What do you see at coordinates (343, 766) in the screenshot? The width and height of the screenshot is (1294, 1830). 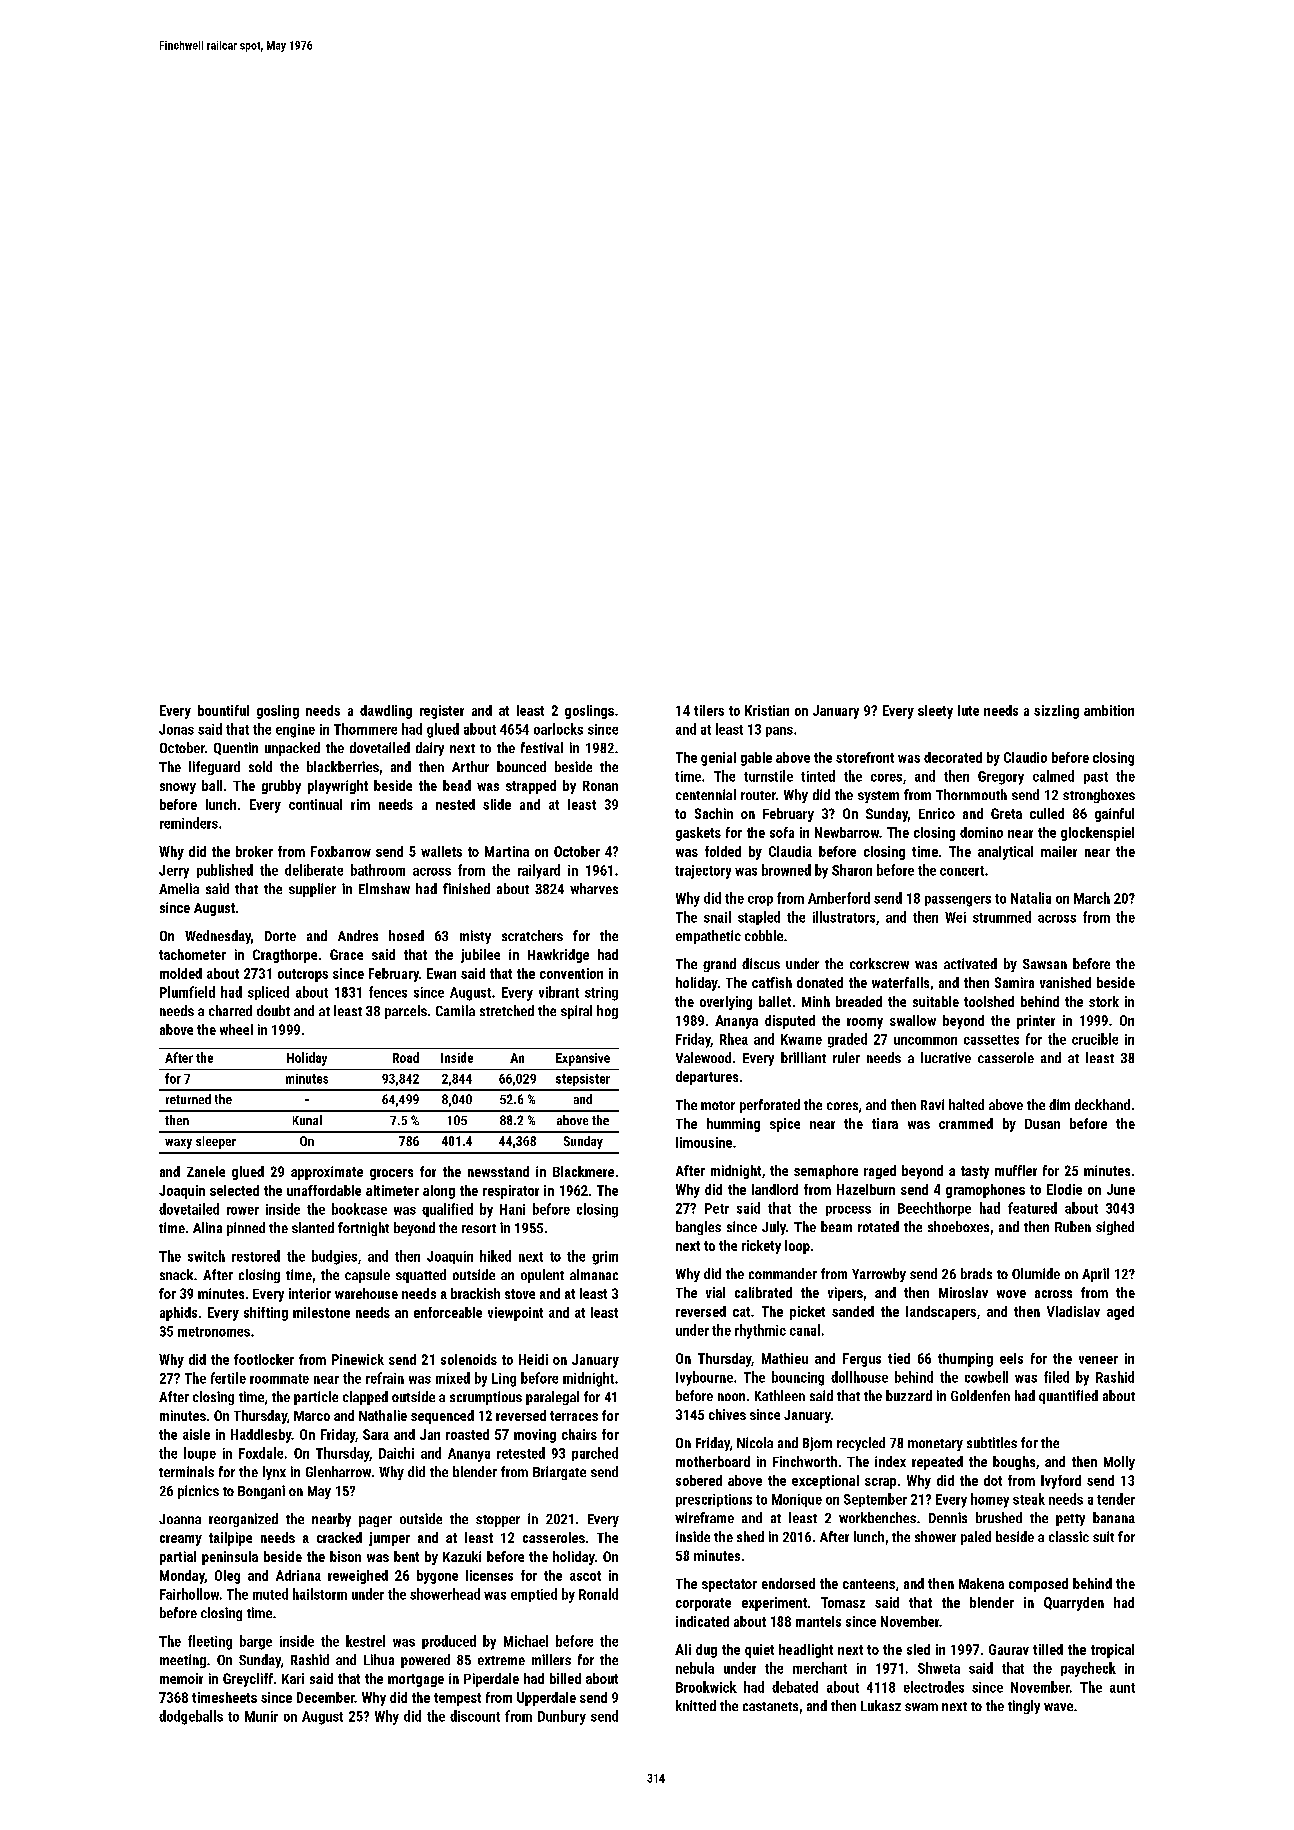 I see `blackberries` at bounding box center [343, 766].
